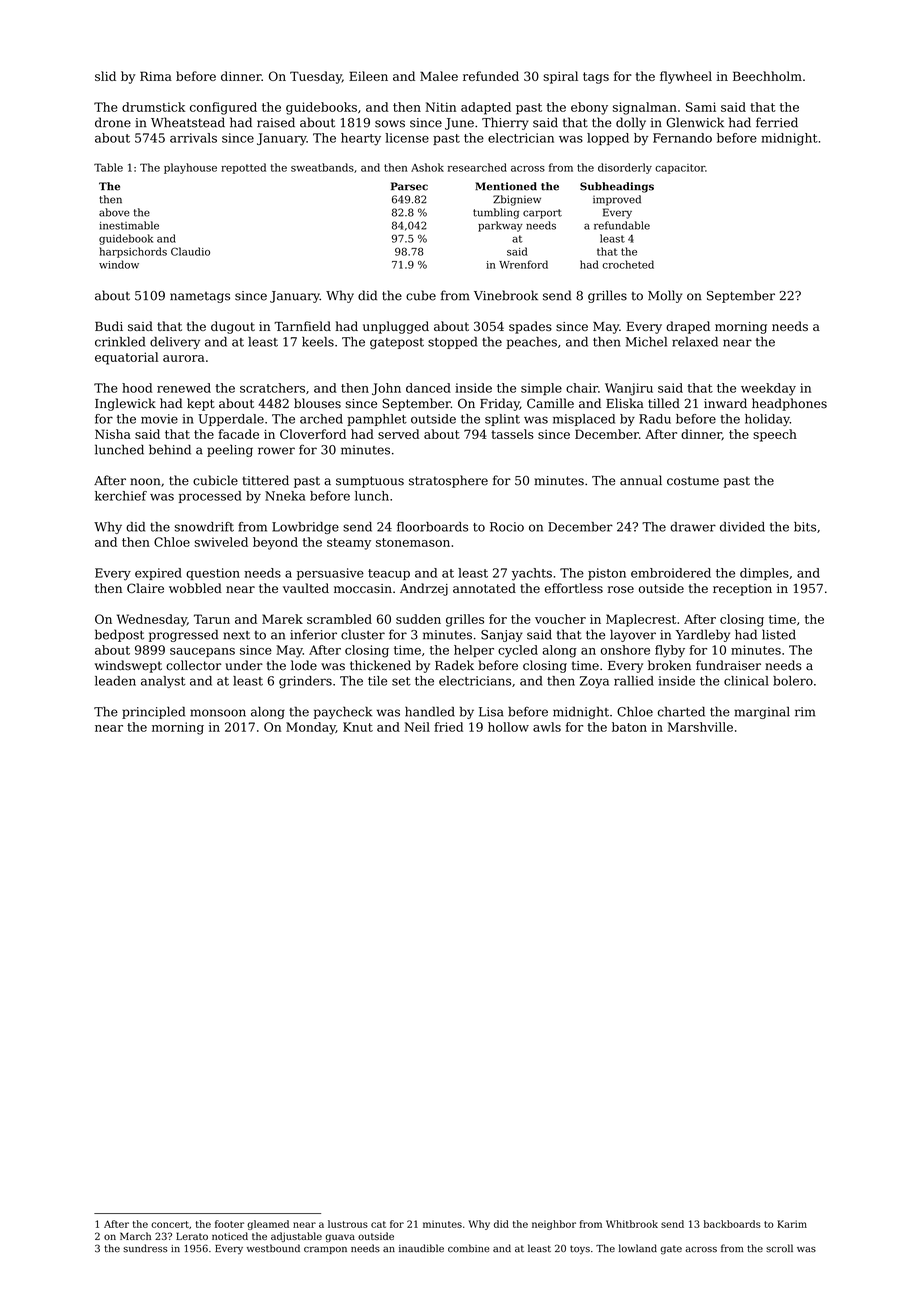  Describe the element at coordinates (805, 527) in the page. I see `bits` at that location.
